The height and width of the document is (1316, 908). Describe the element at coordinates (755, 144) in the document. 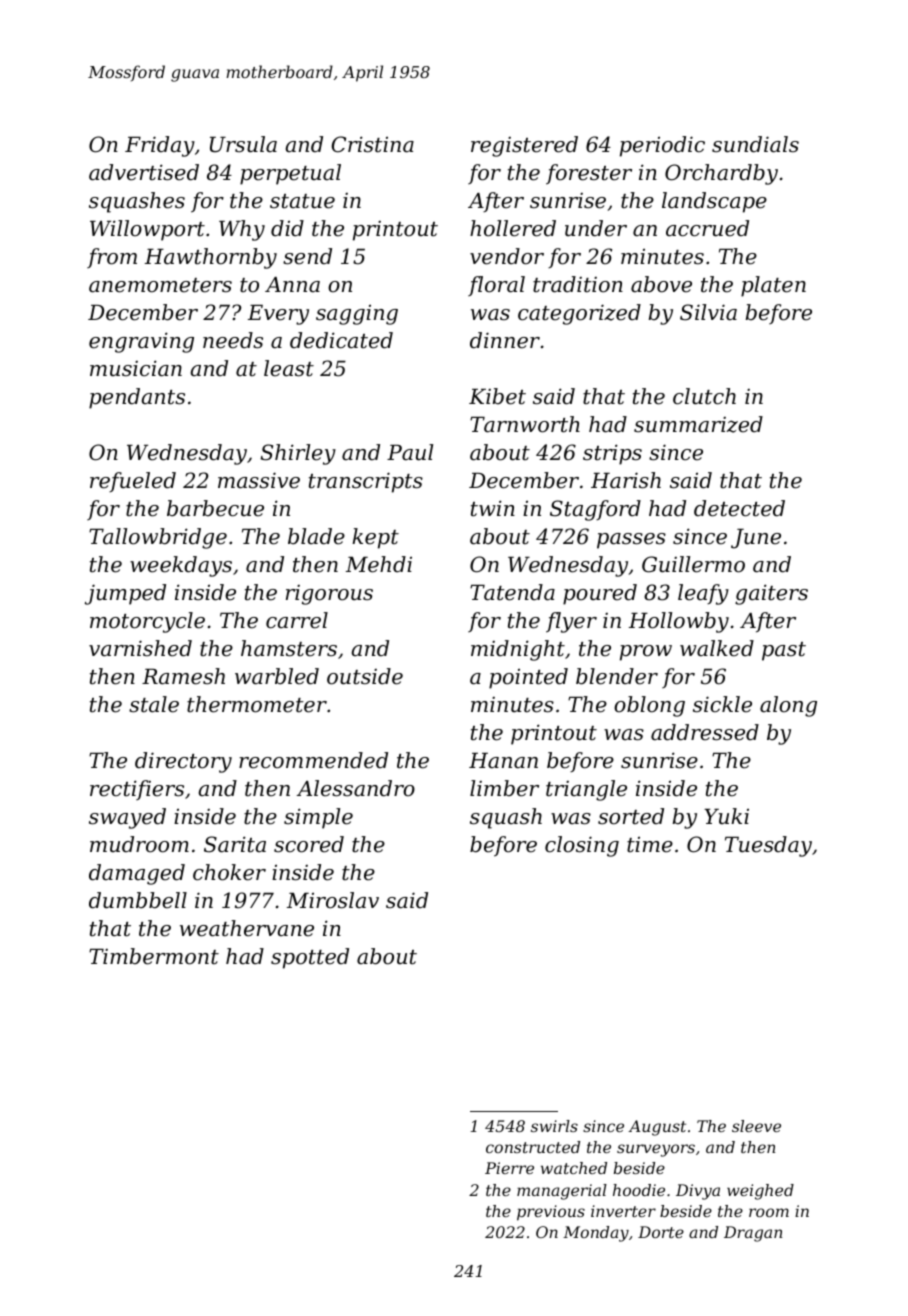

I see `sundials` at that location.
